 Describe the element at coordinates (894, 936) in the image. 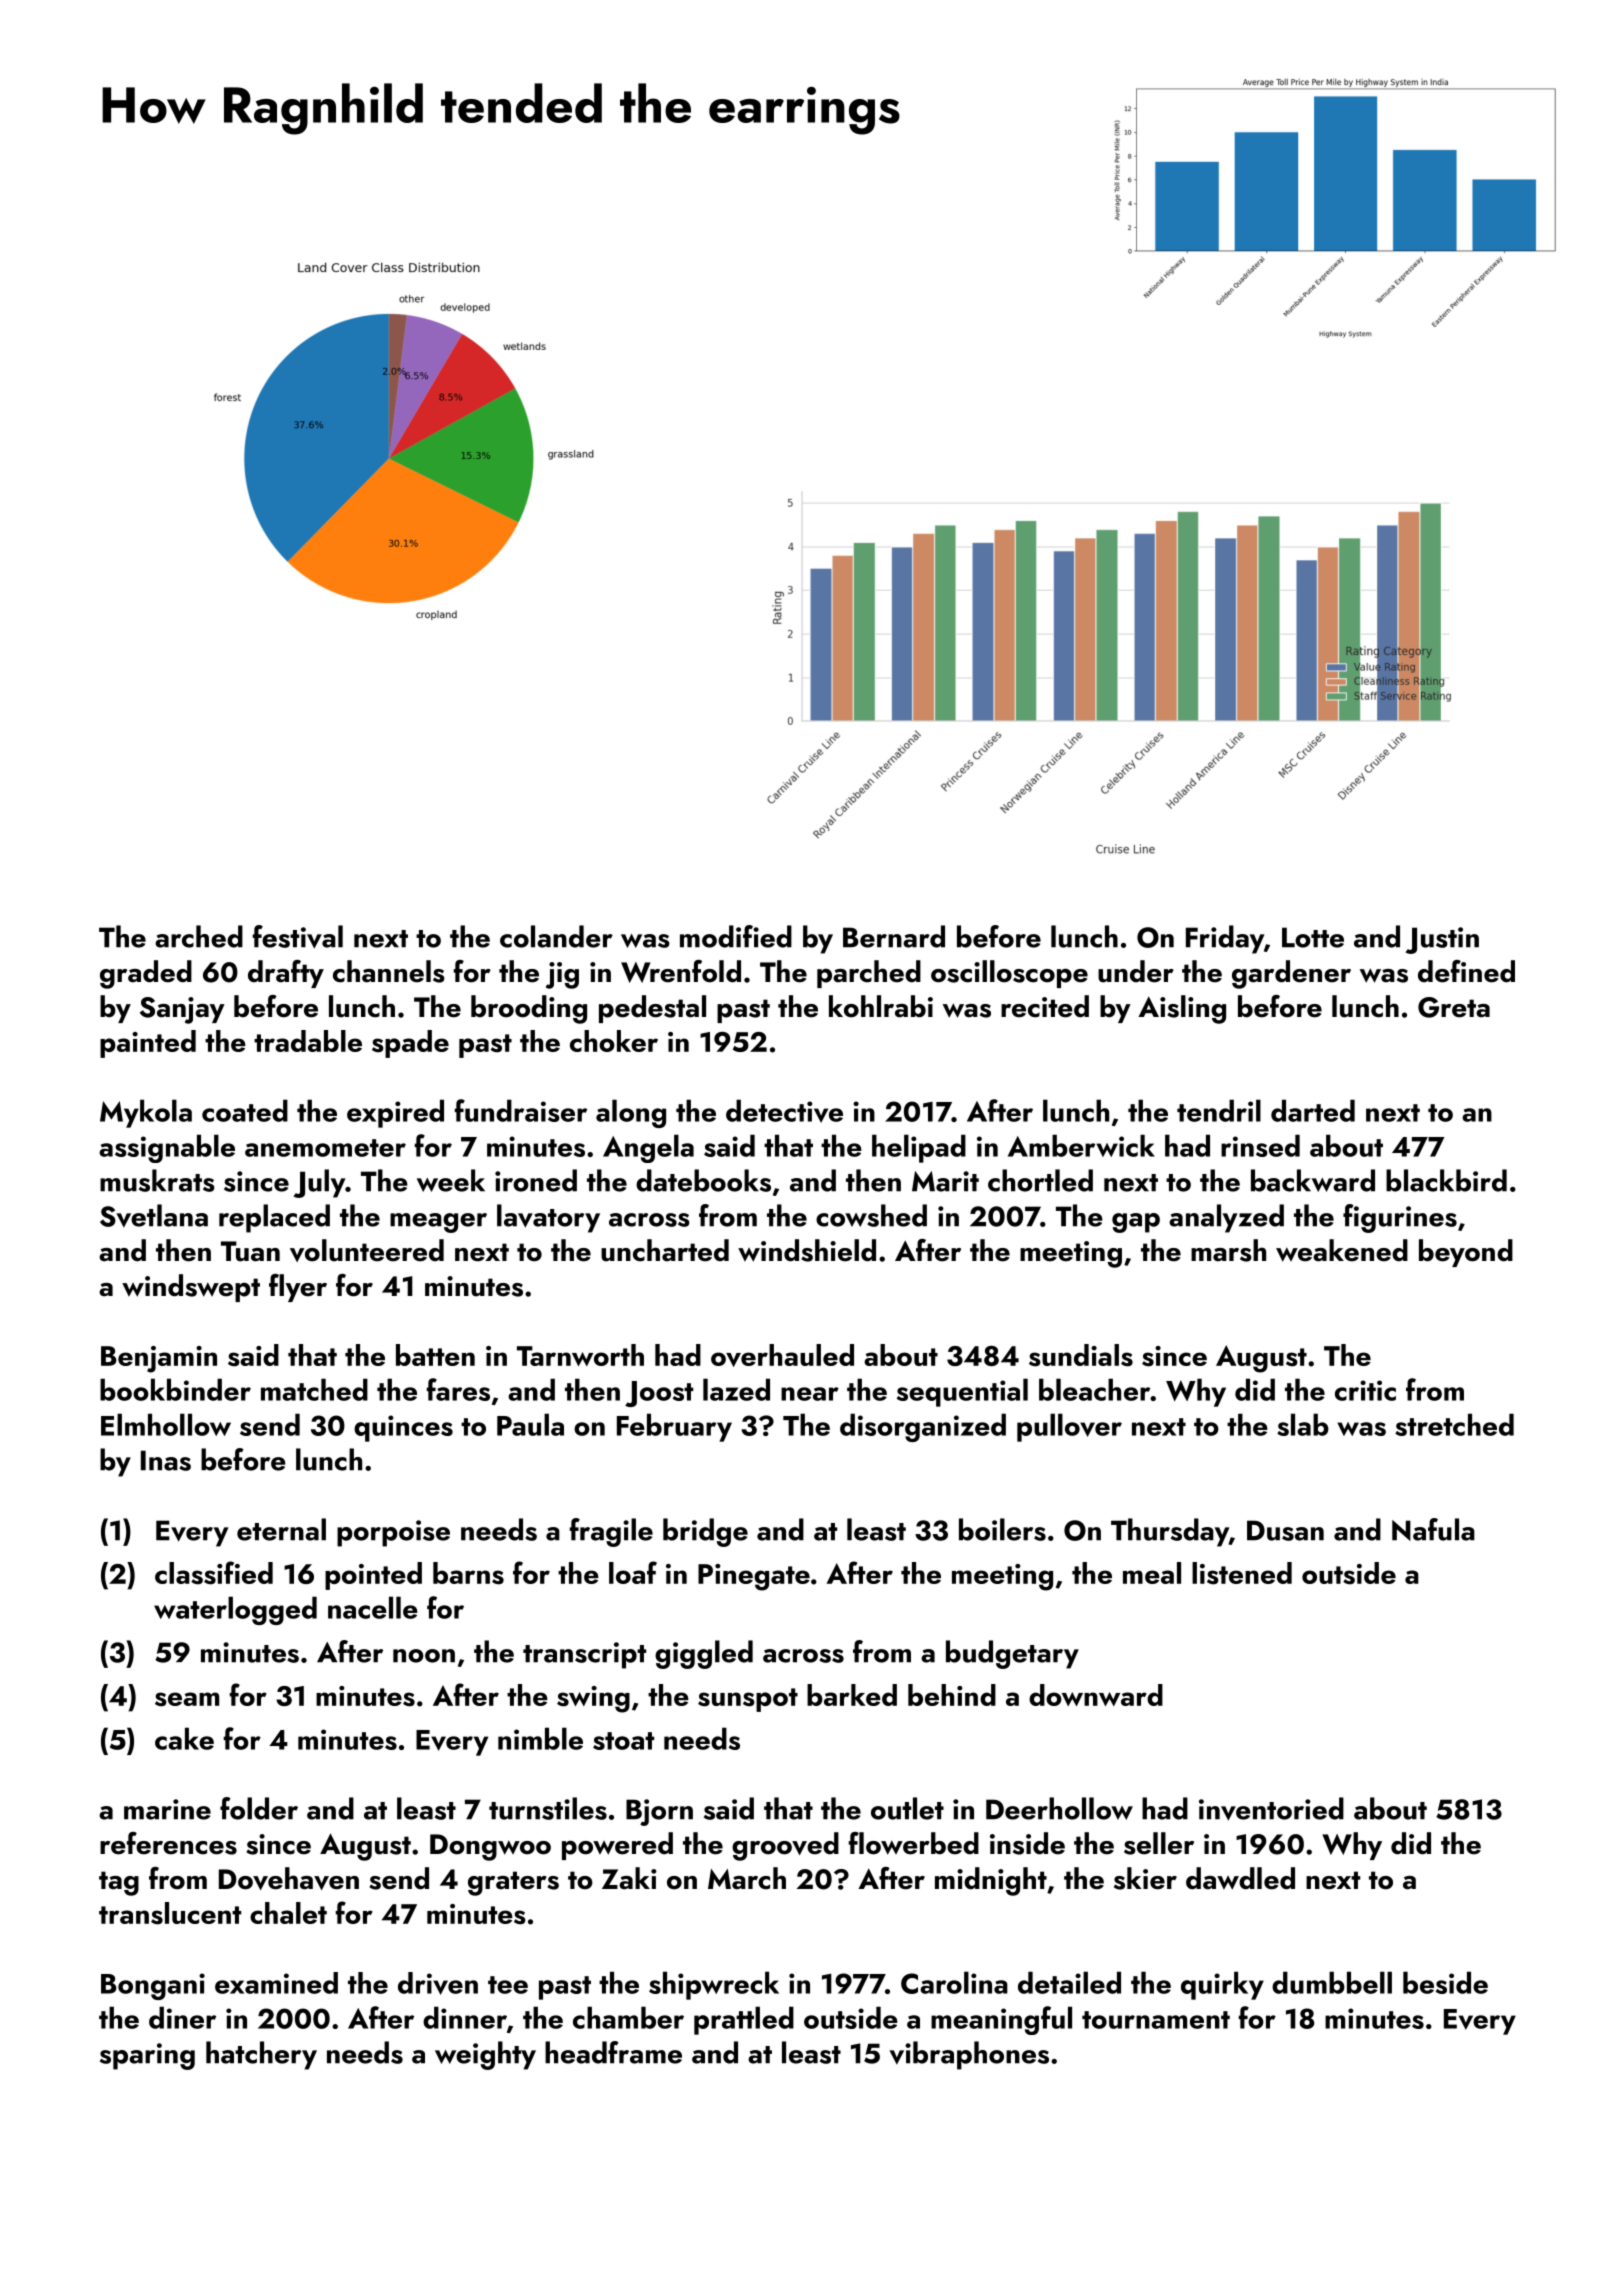

I see `Bernard` at that location.
